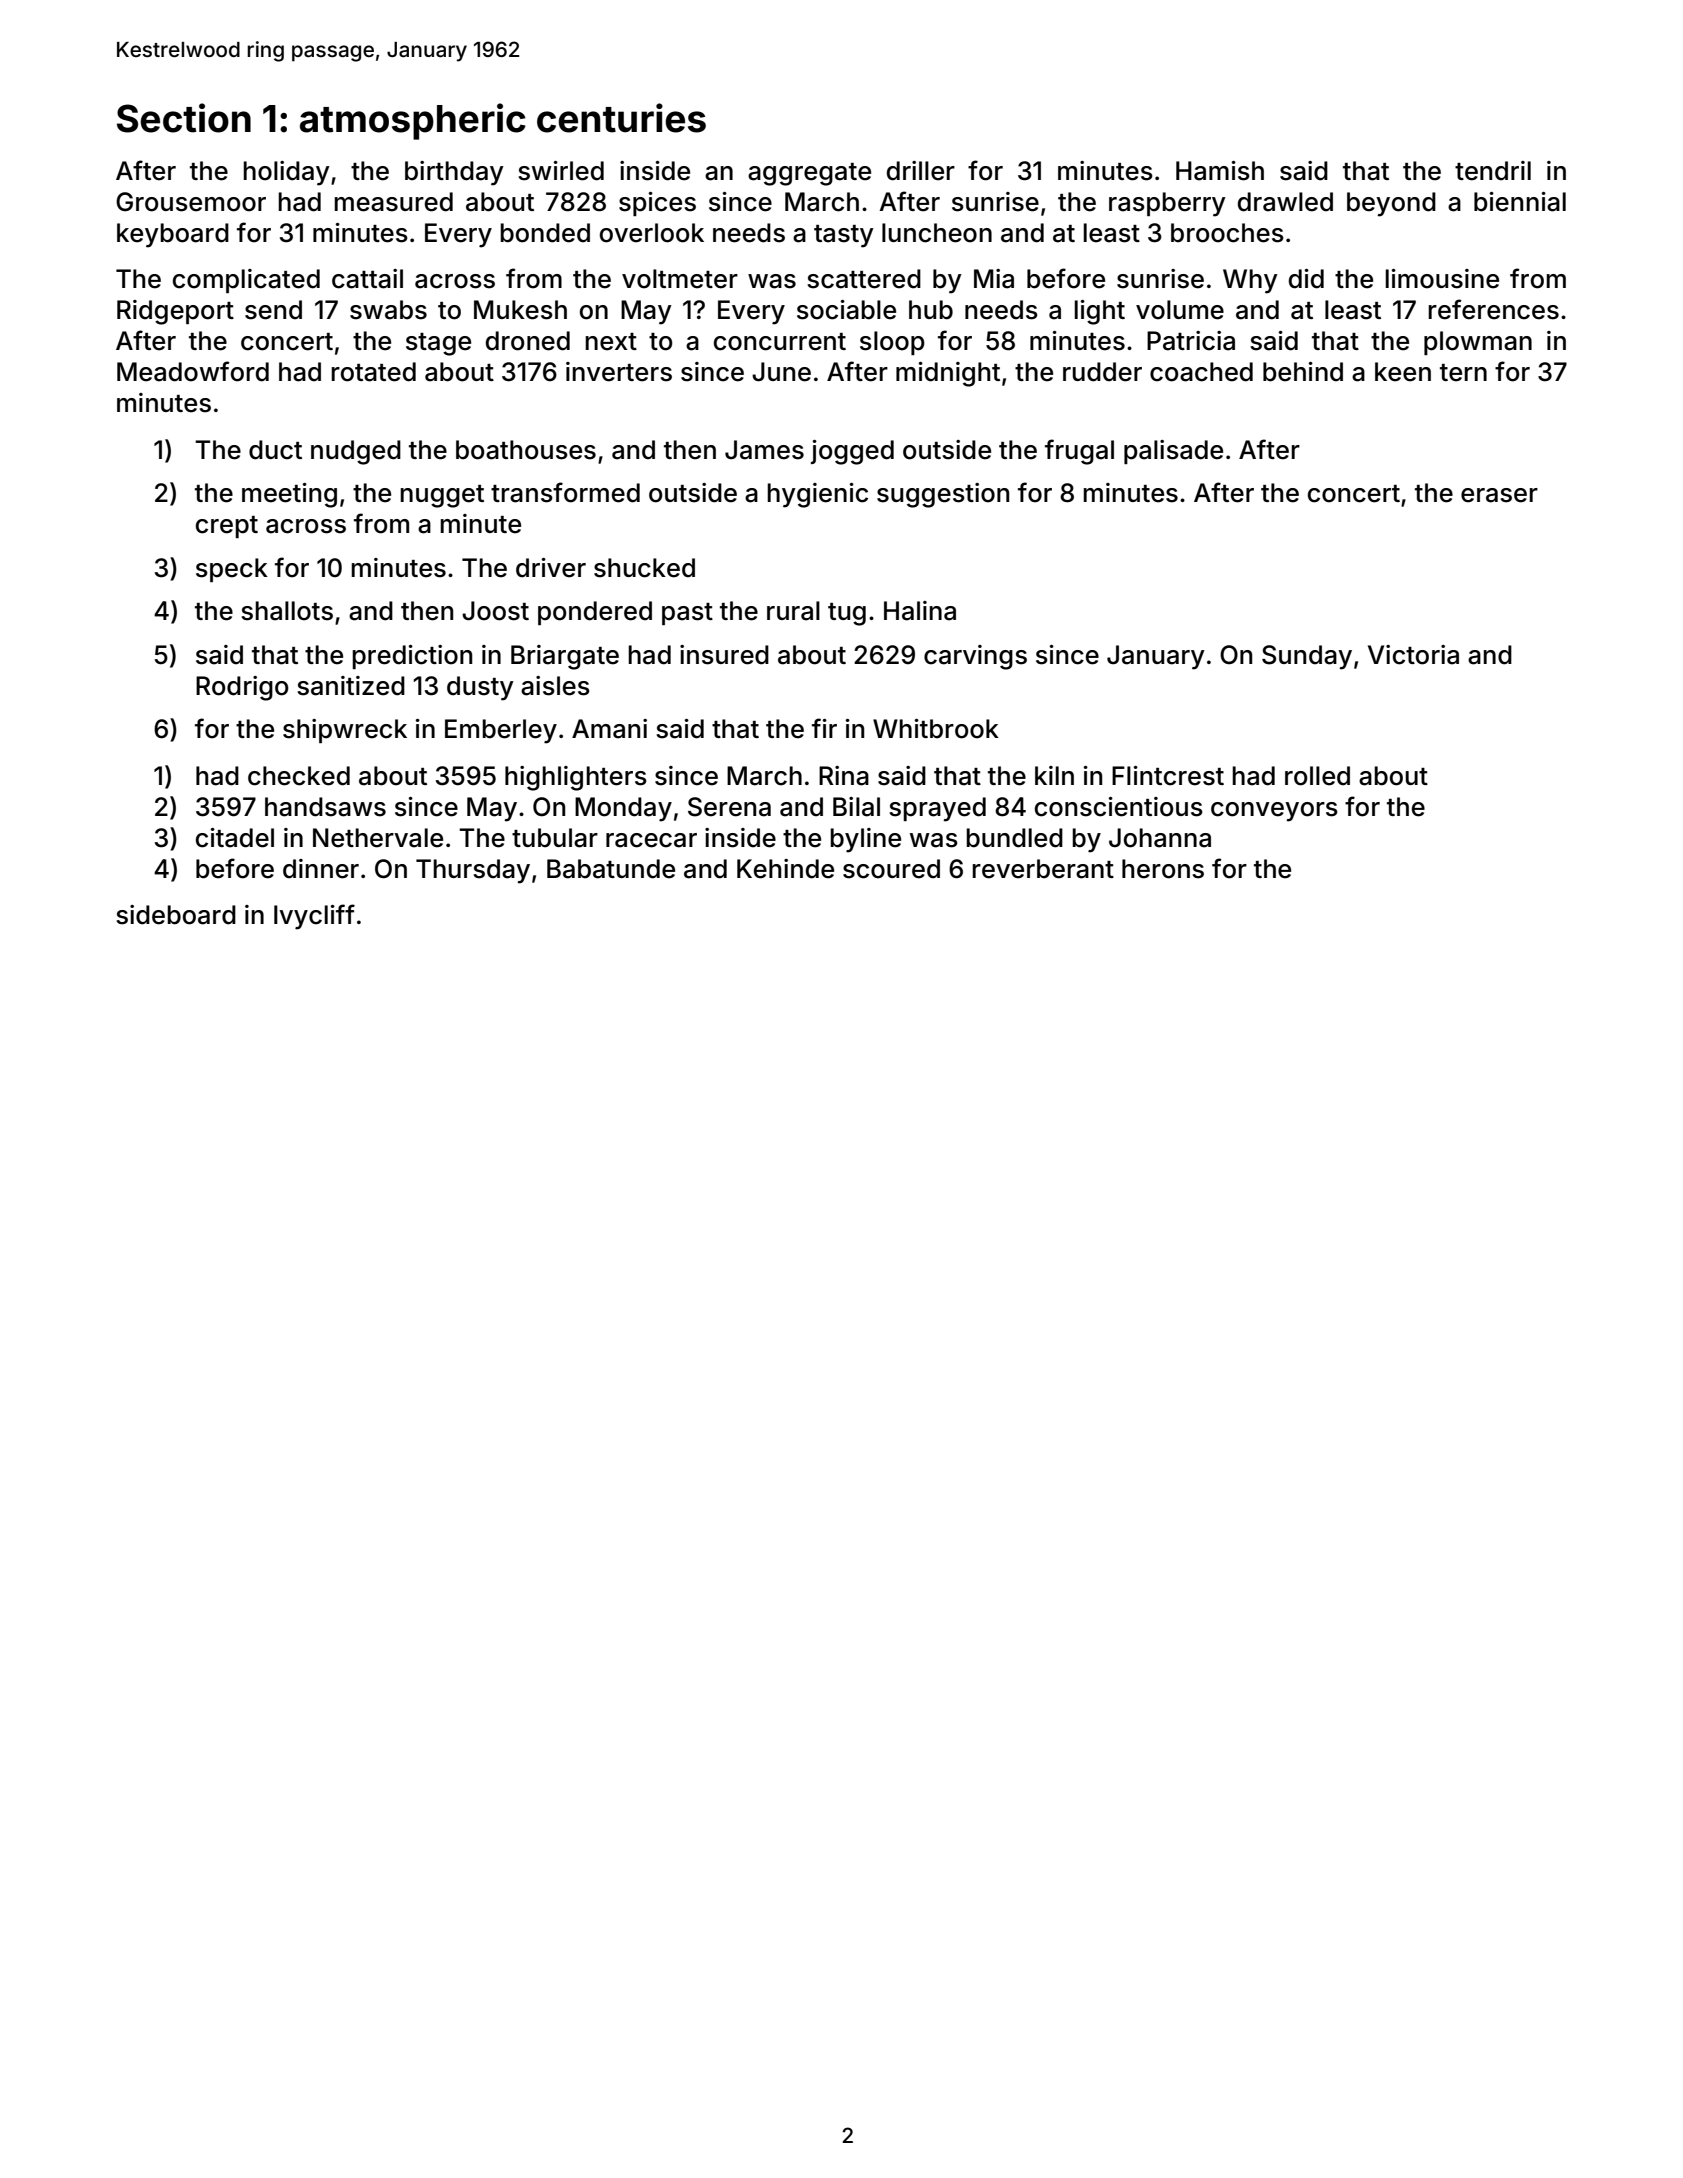  I want to click on Meadowford, so click(193, 371).
